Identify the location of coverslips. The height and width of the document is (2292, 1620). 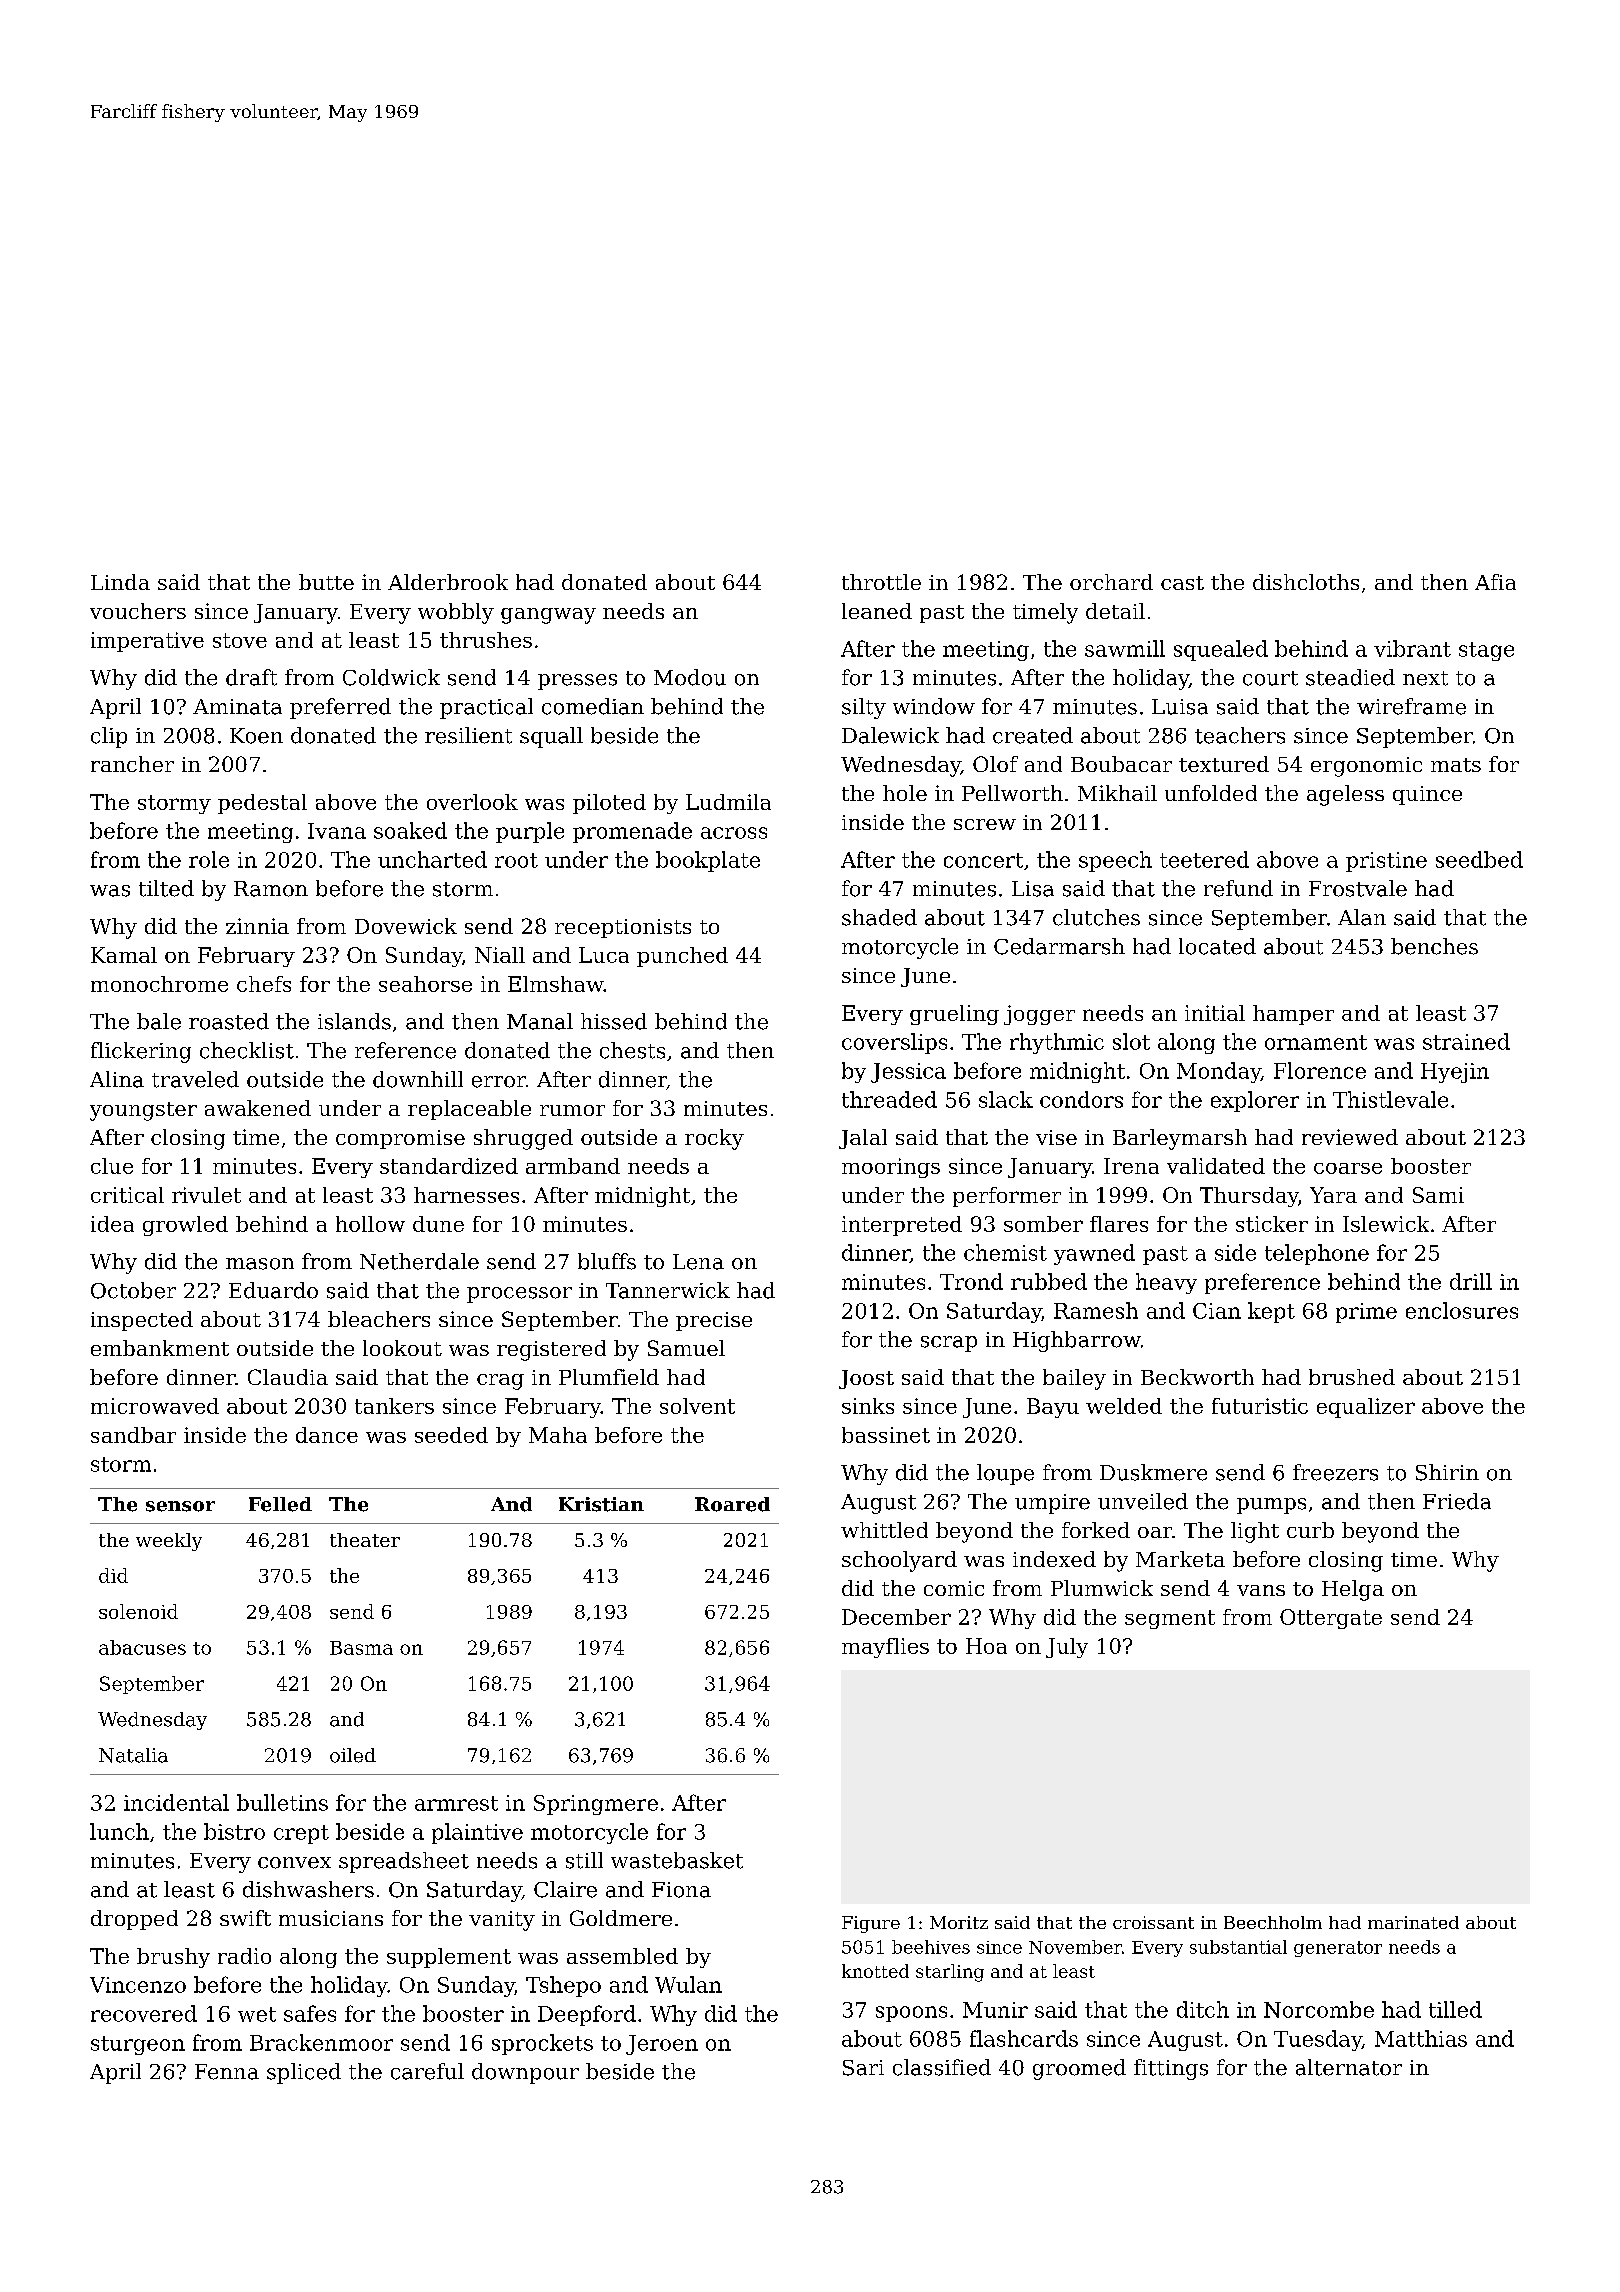
(894, 1043).
